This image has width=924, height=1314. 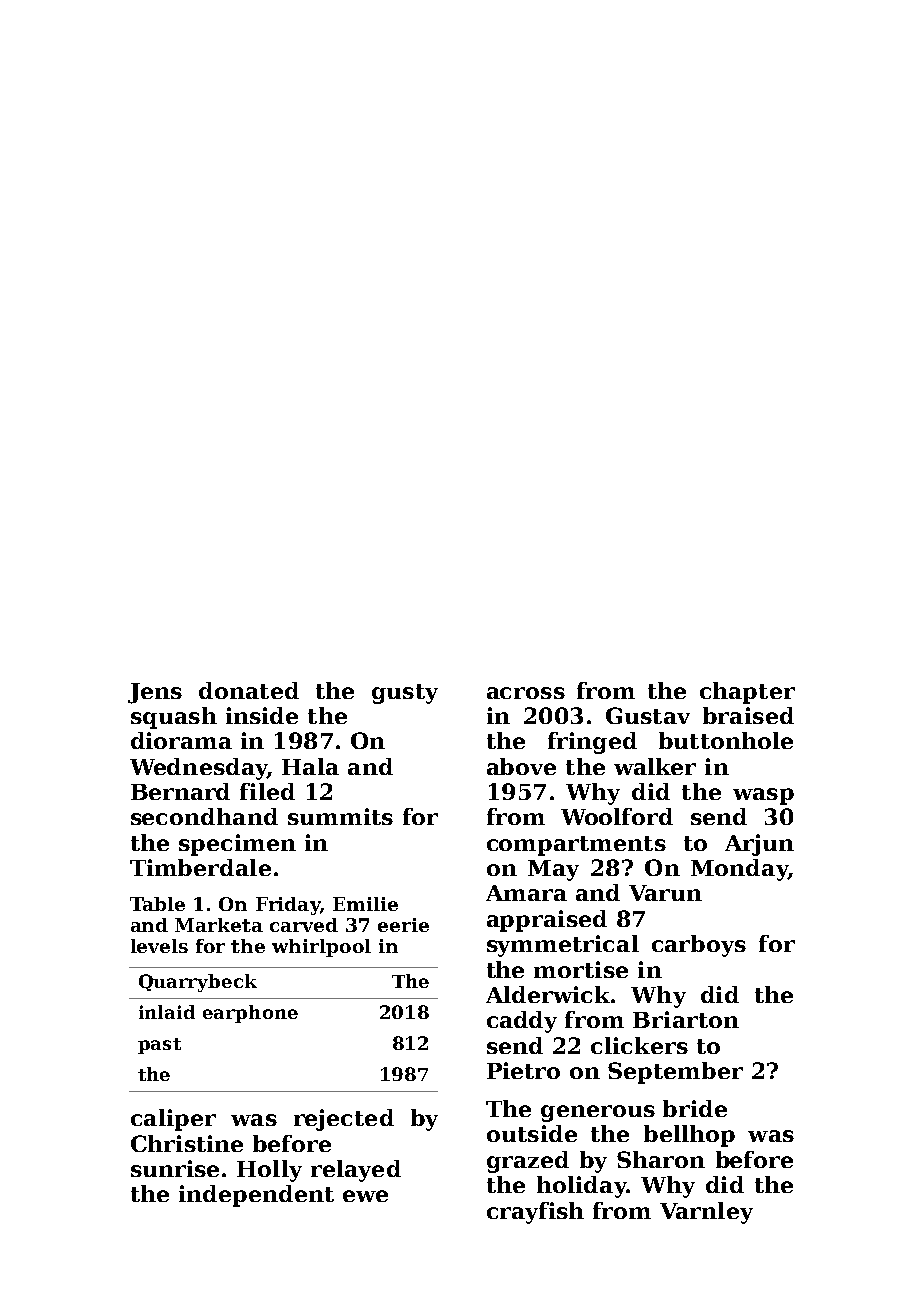 I want to click on caddy, so click(x=522, y=1022).
